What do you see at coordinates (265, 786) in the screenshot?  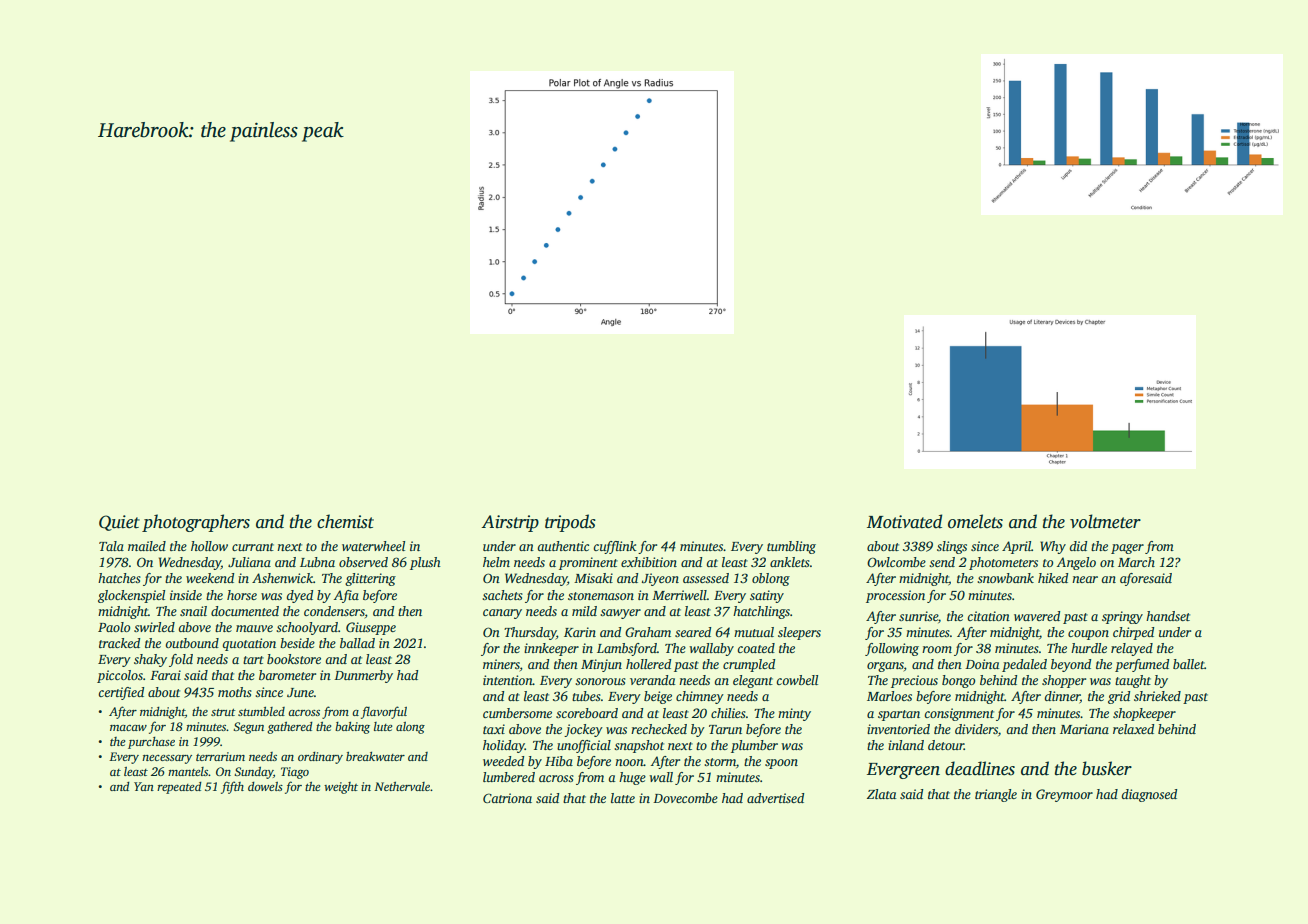 I see `dowels` at bounding box center [265, 786].
